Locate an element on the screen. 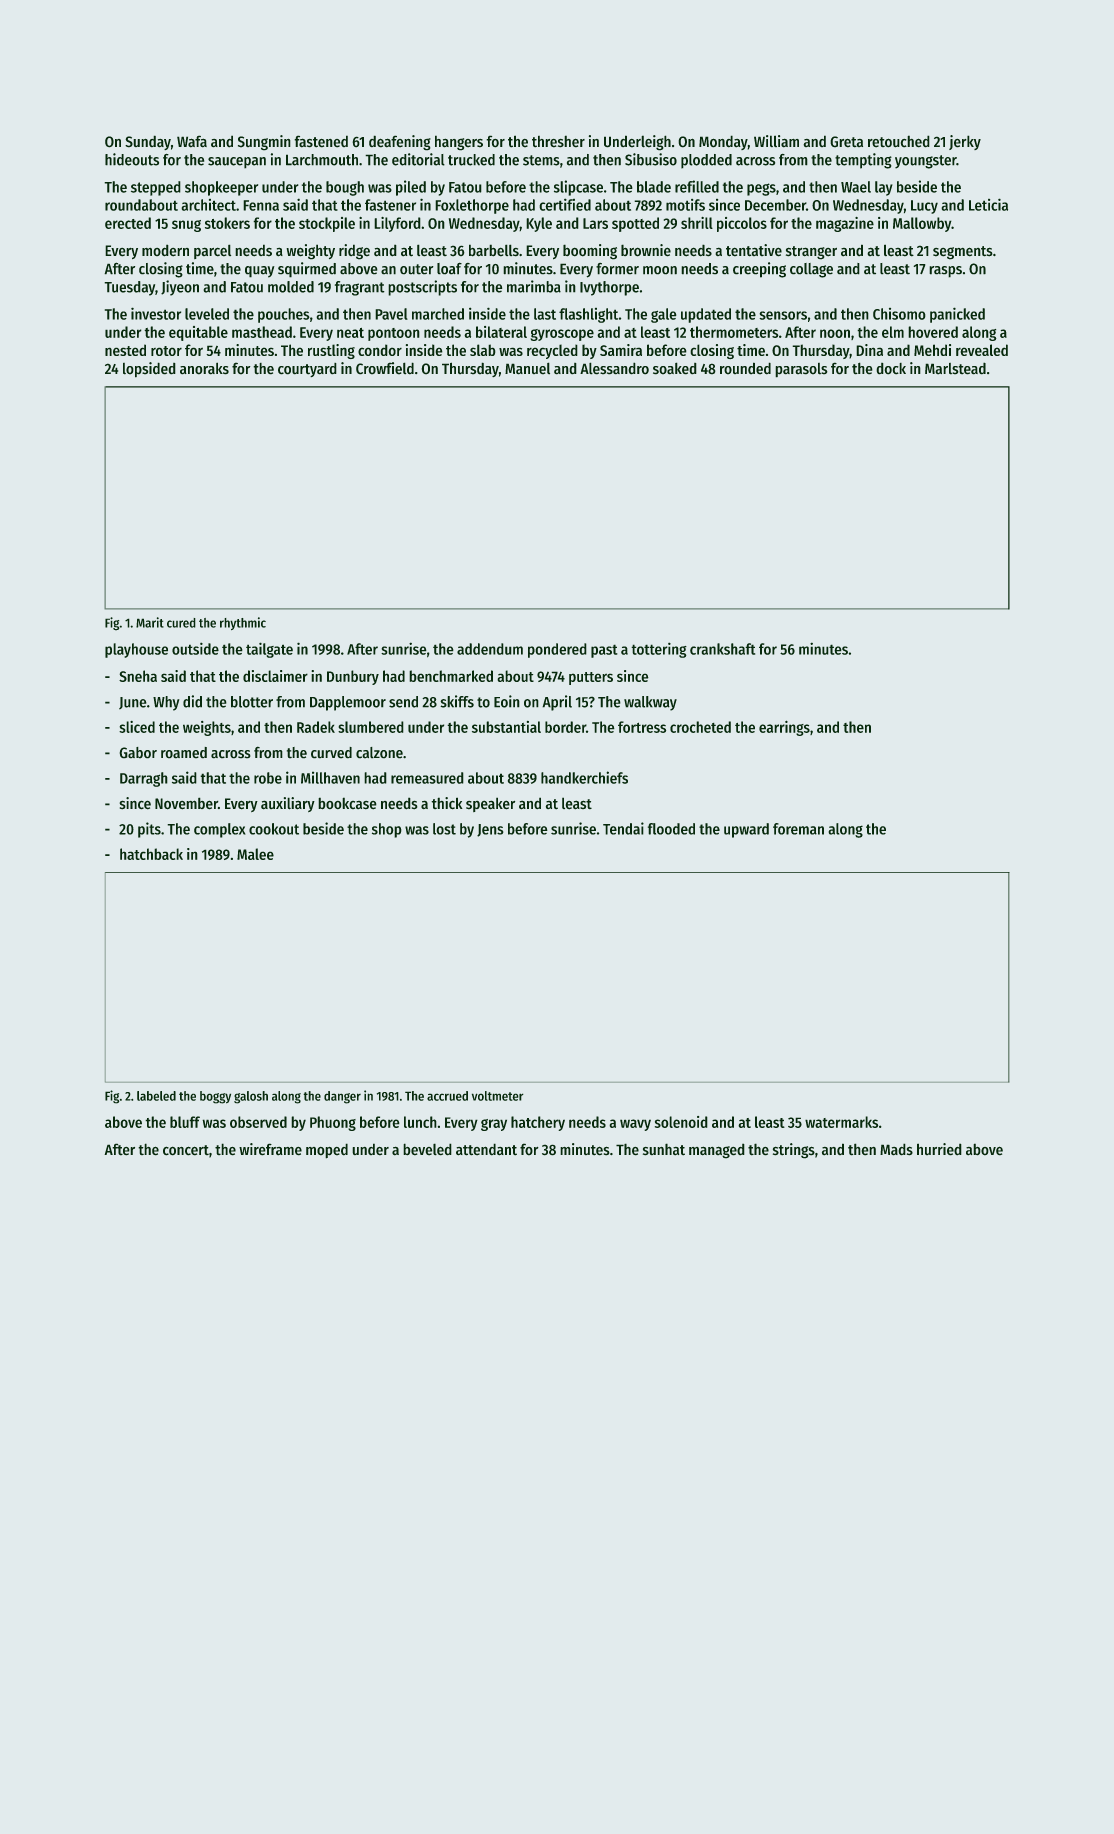 The image size is (1114, 1834). hatchback is located at coordinates (151, 854).
